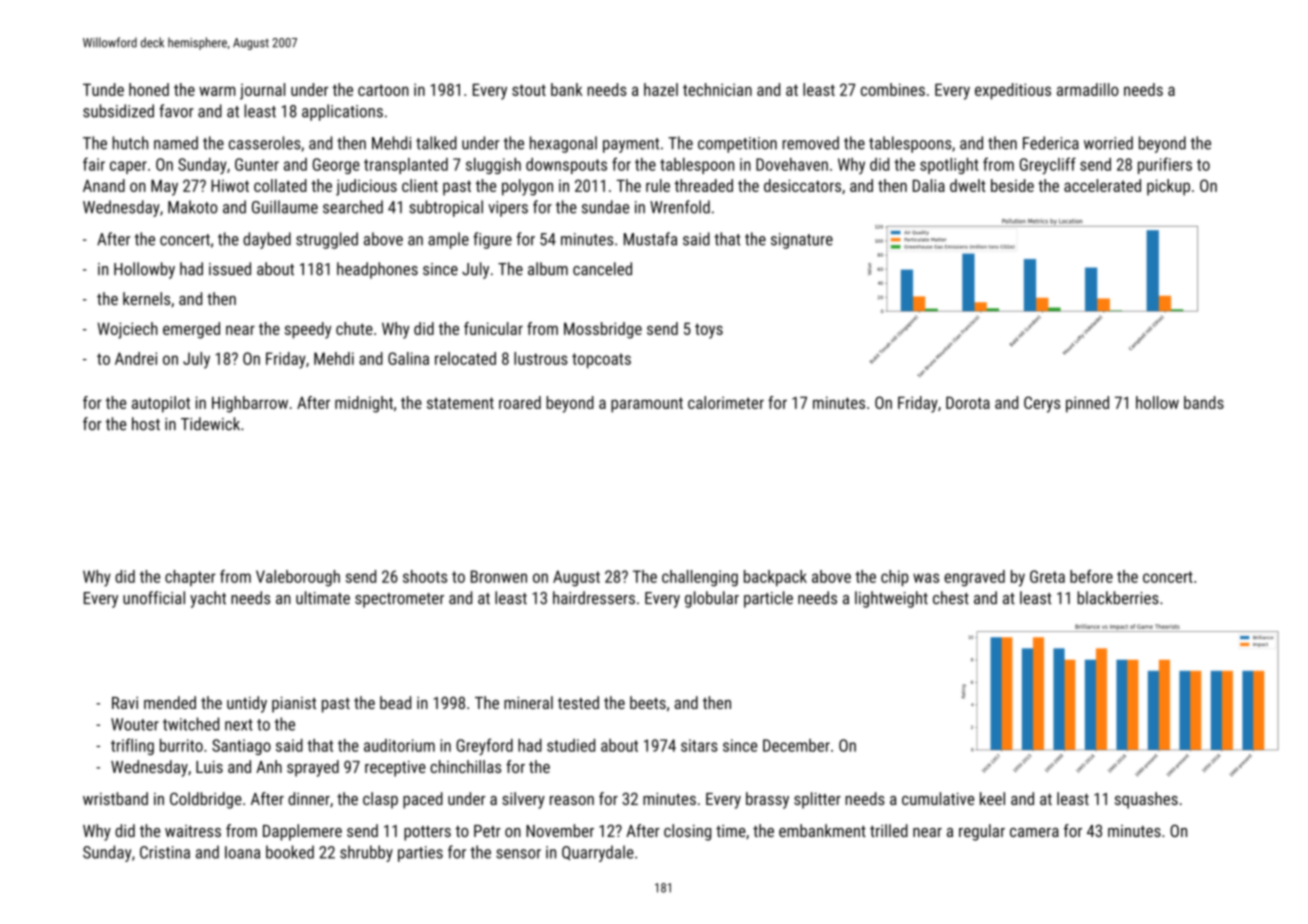  What do you see at coordinates (298, 578) in the screenshot?
I see `Valeborough` at bounding box center [298, 578].
